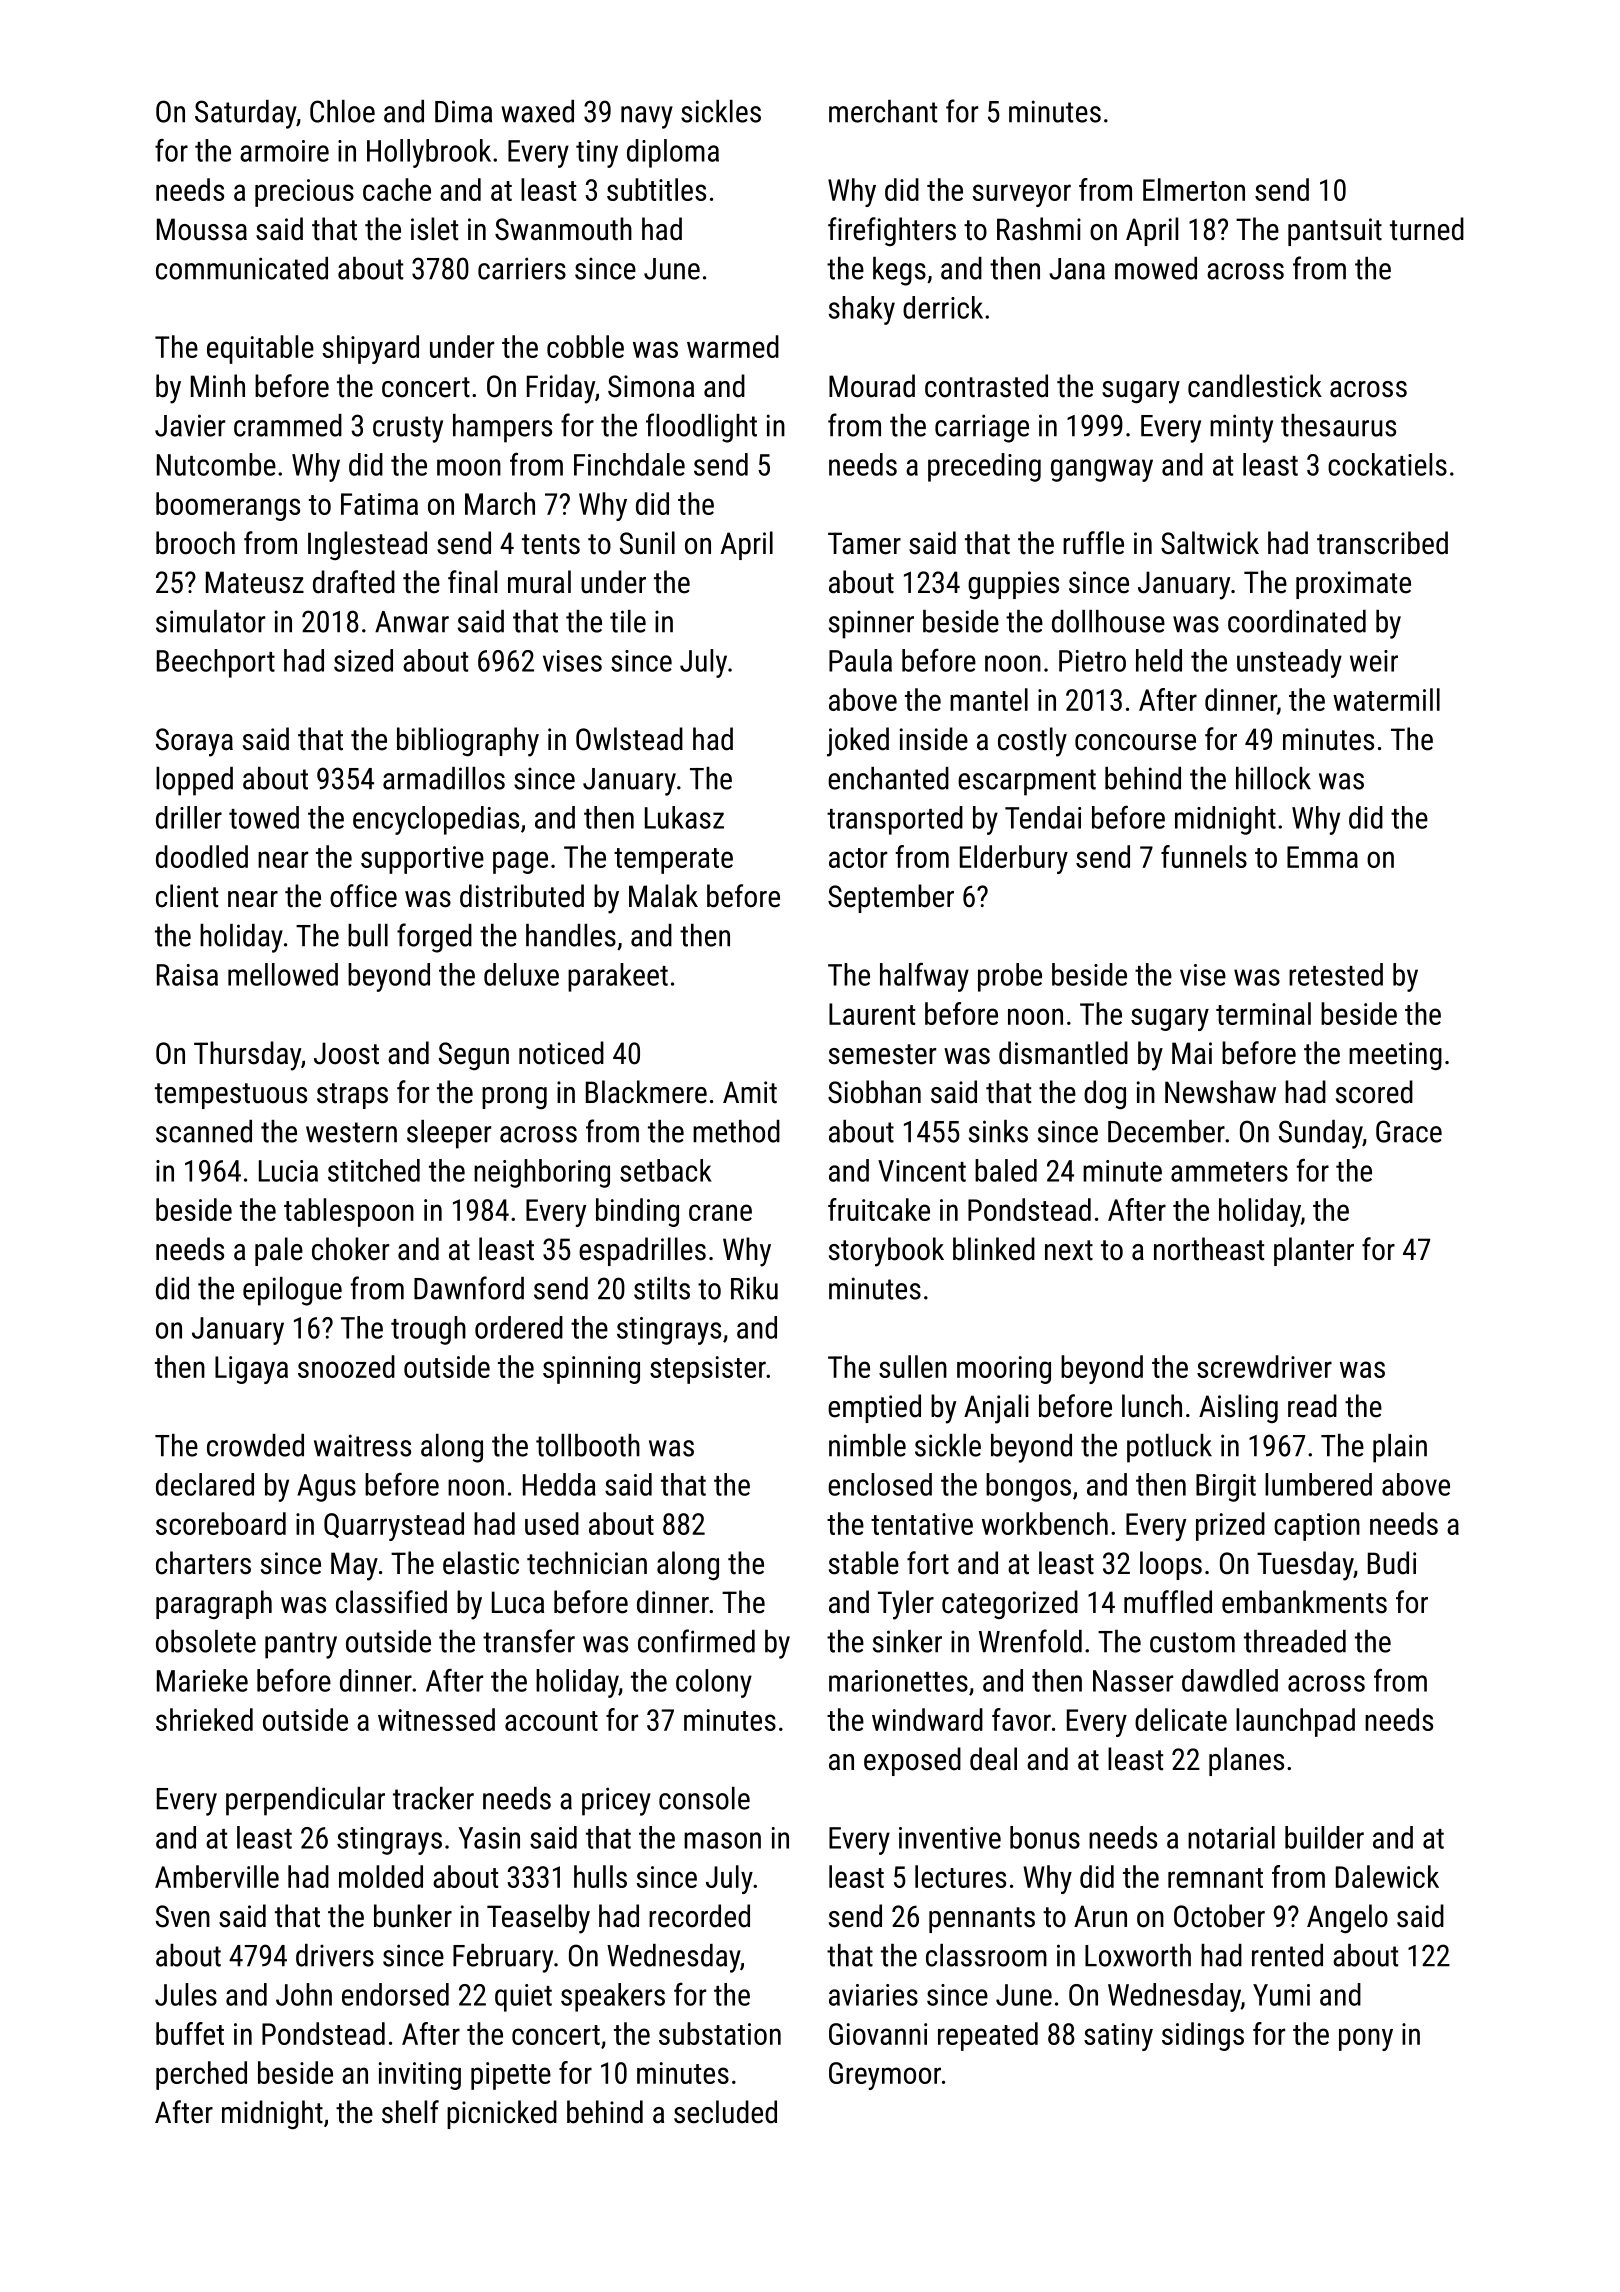 The image size is (1620, 2292). Describe the element at coordinates (522, 268) in the screenshot. I see `carriers` at that location.
